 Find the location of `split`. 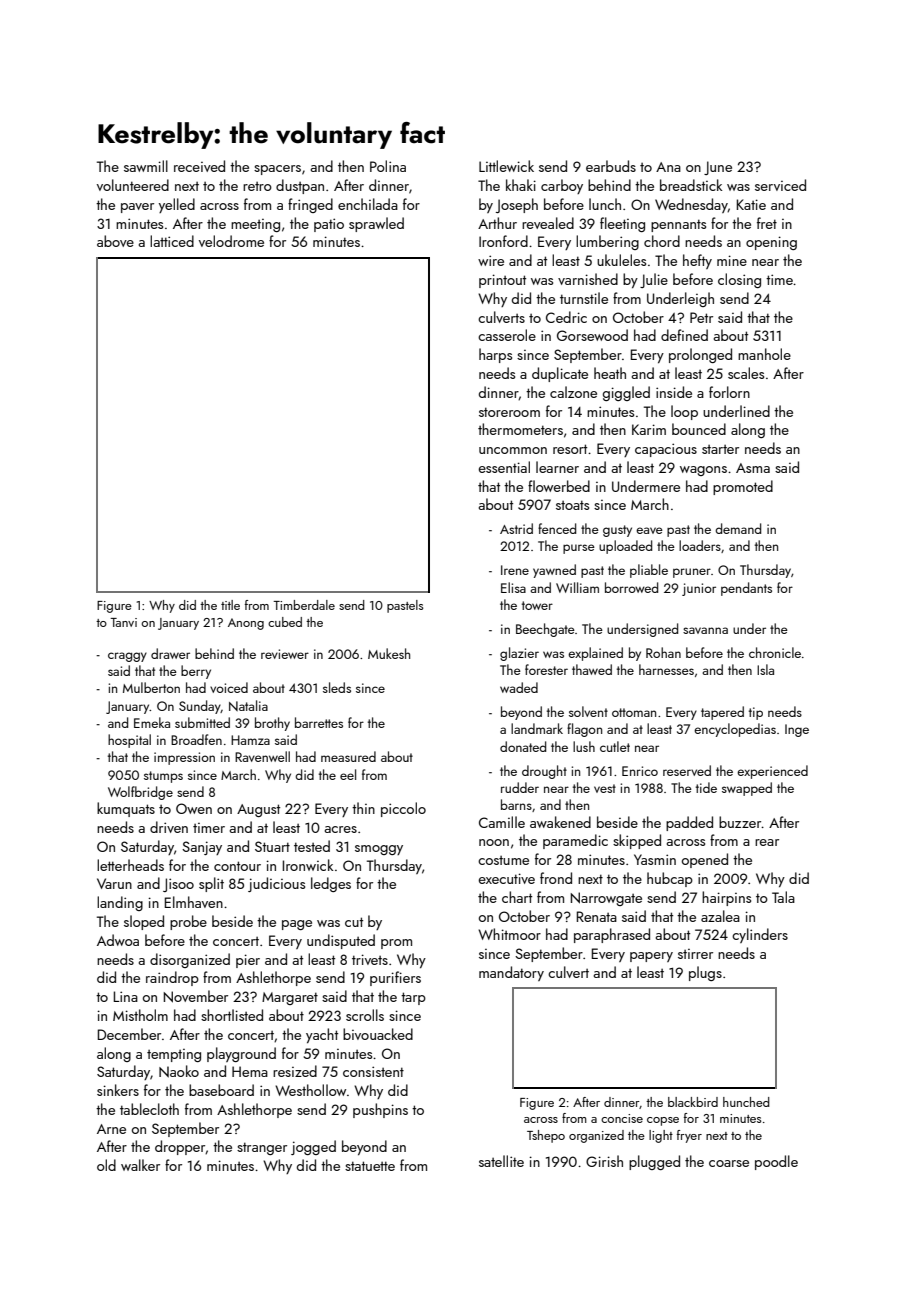

split is located at coordinates (211, 884).
